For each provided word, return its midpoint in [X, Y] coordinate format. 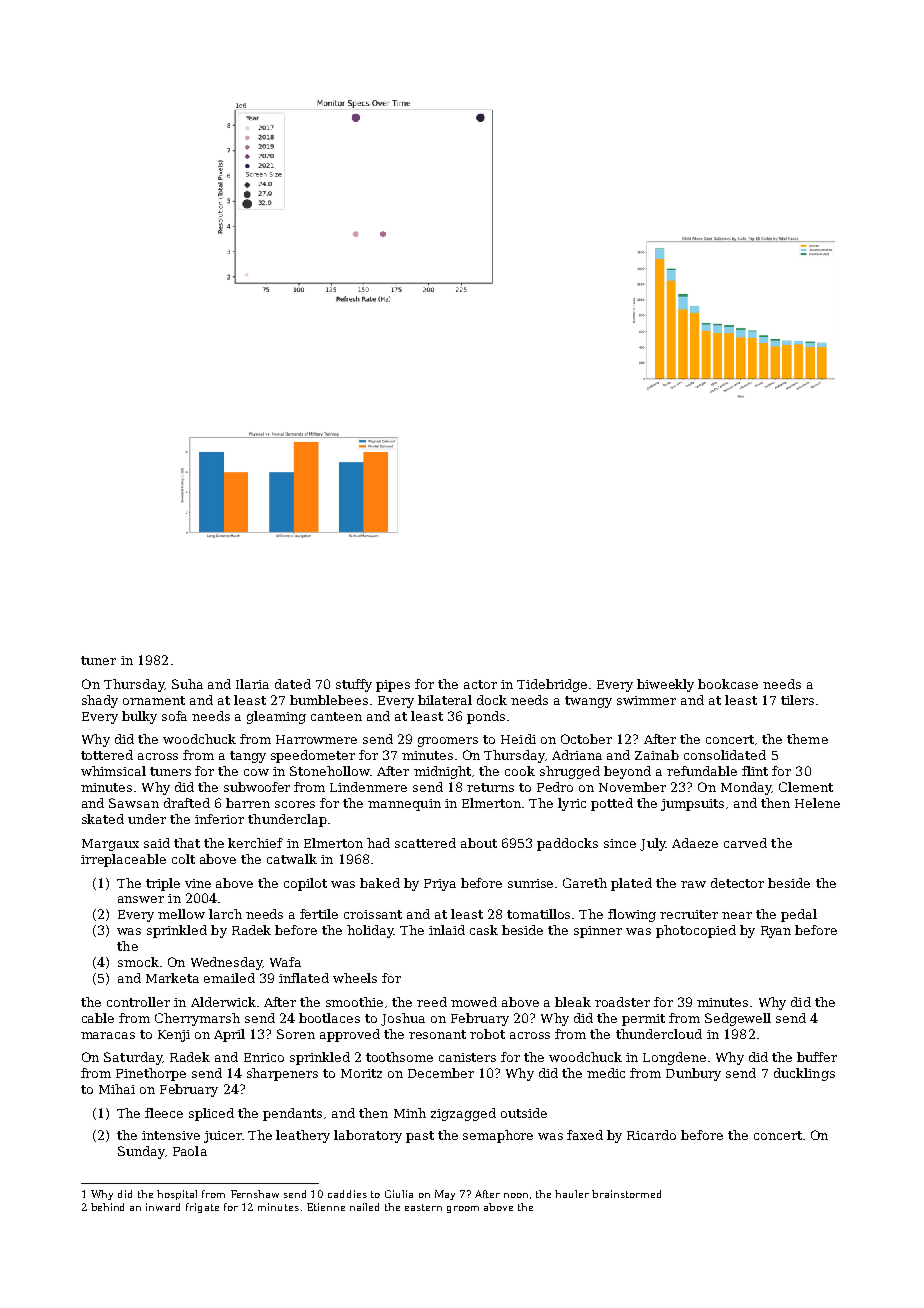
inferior [219, 819]
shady [100, 701]
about [479, 843]
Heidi [518, 739]
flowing [632, 915]
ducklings [804, 1074]
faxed [585, 1135]
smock [138, 962]
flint [755, 771]
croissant [373, 914]
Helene [817, 803]
